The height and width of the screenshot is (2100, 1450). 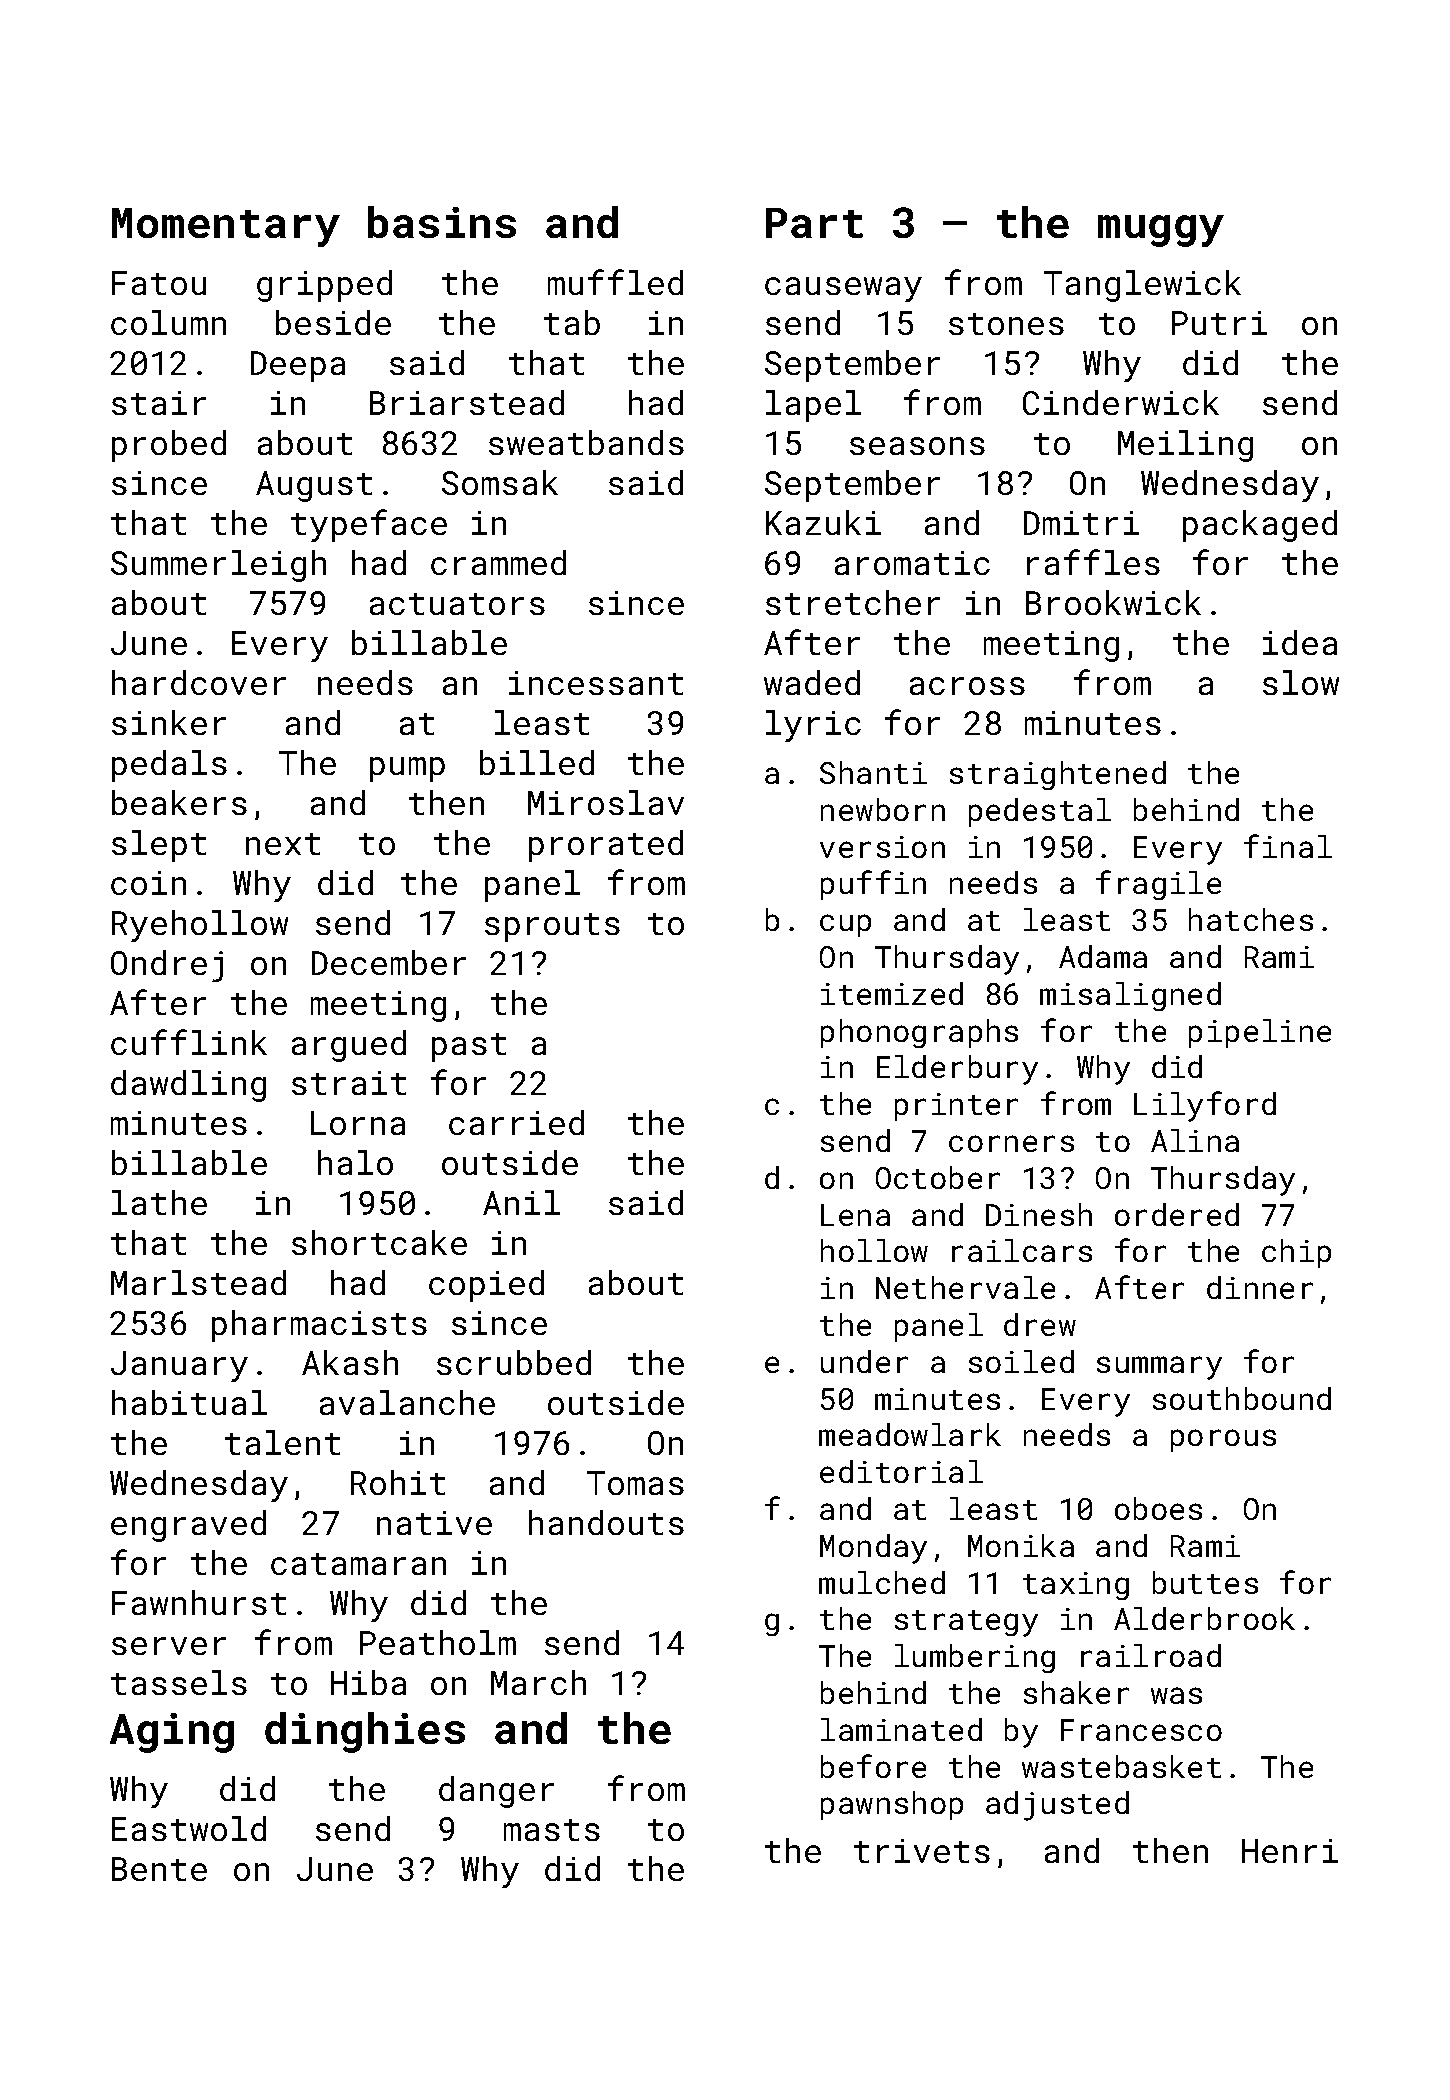 What do you see at coordinates (1039, 1214) in the screenshot?
I see `Dinesh` at bounding box center [1039, 1214].
